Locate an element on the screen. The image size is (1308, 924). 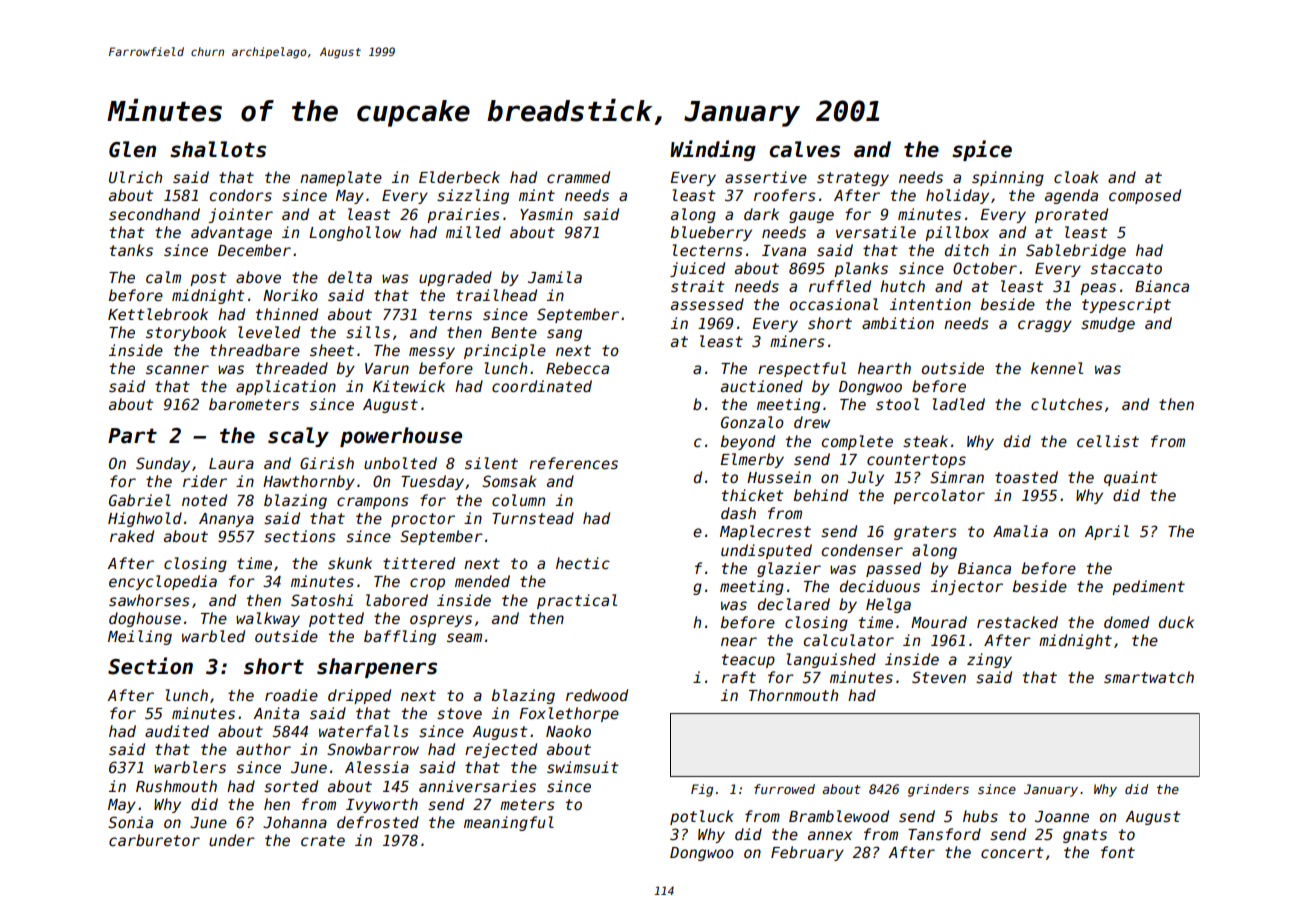
calves is located at coordinates (804, 149).
